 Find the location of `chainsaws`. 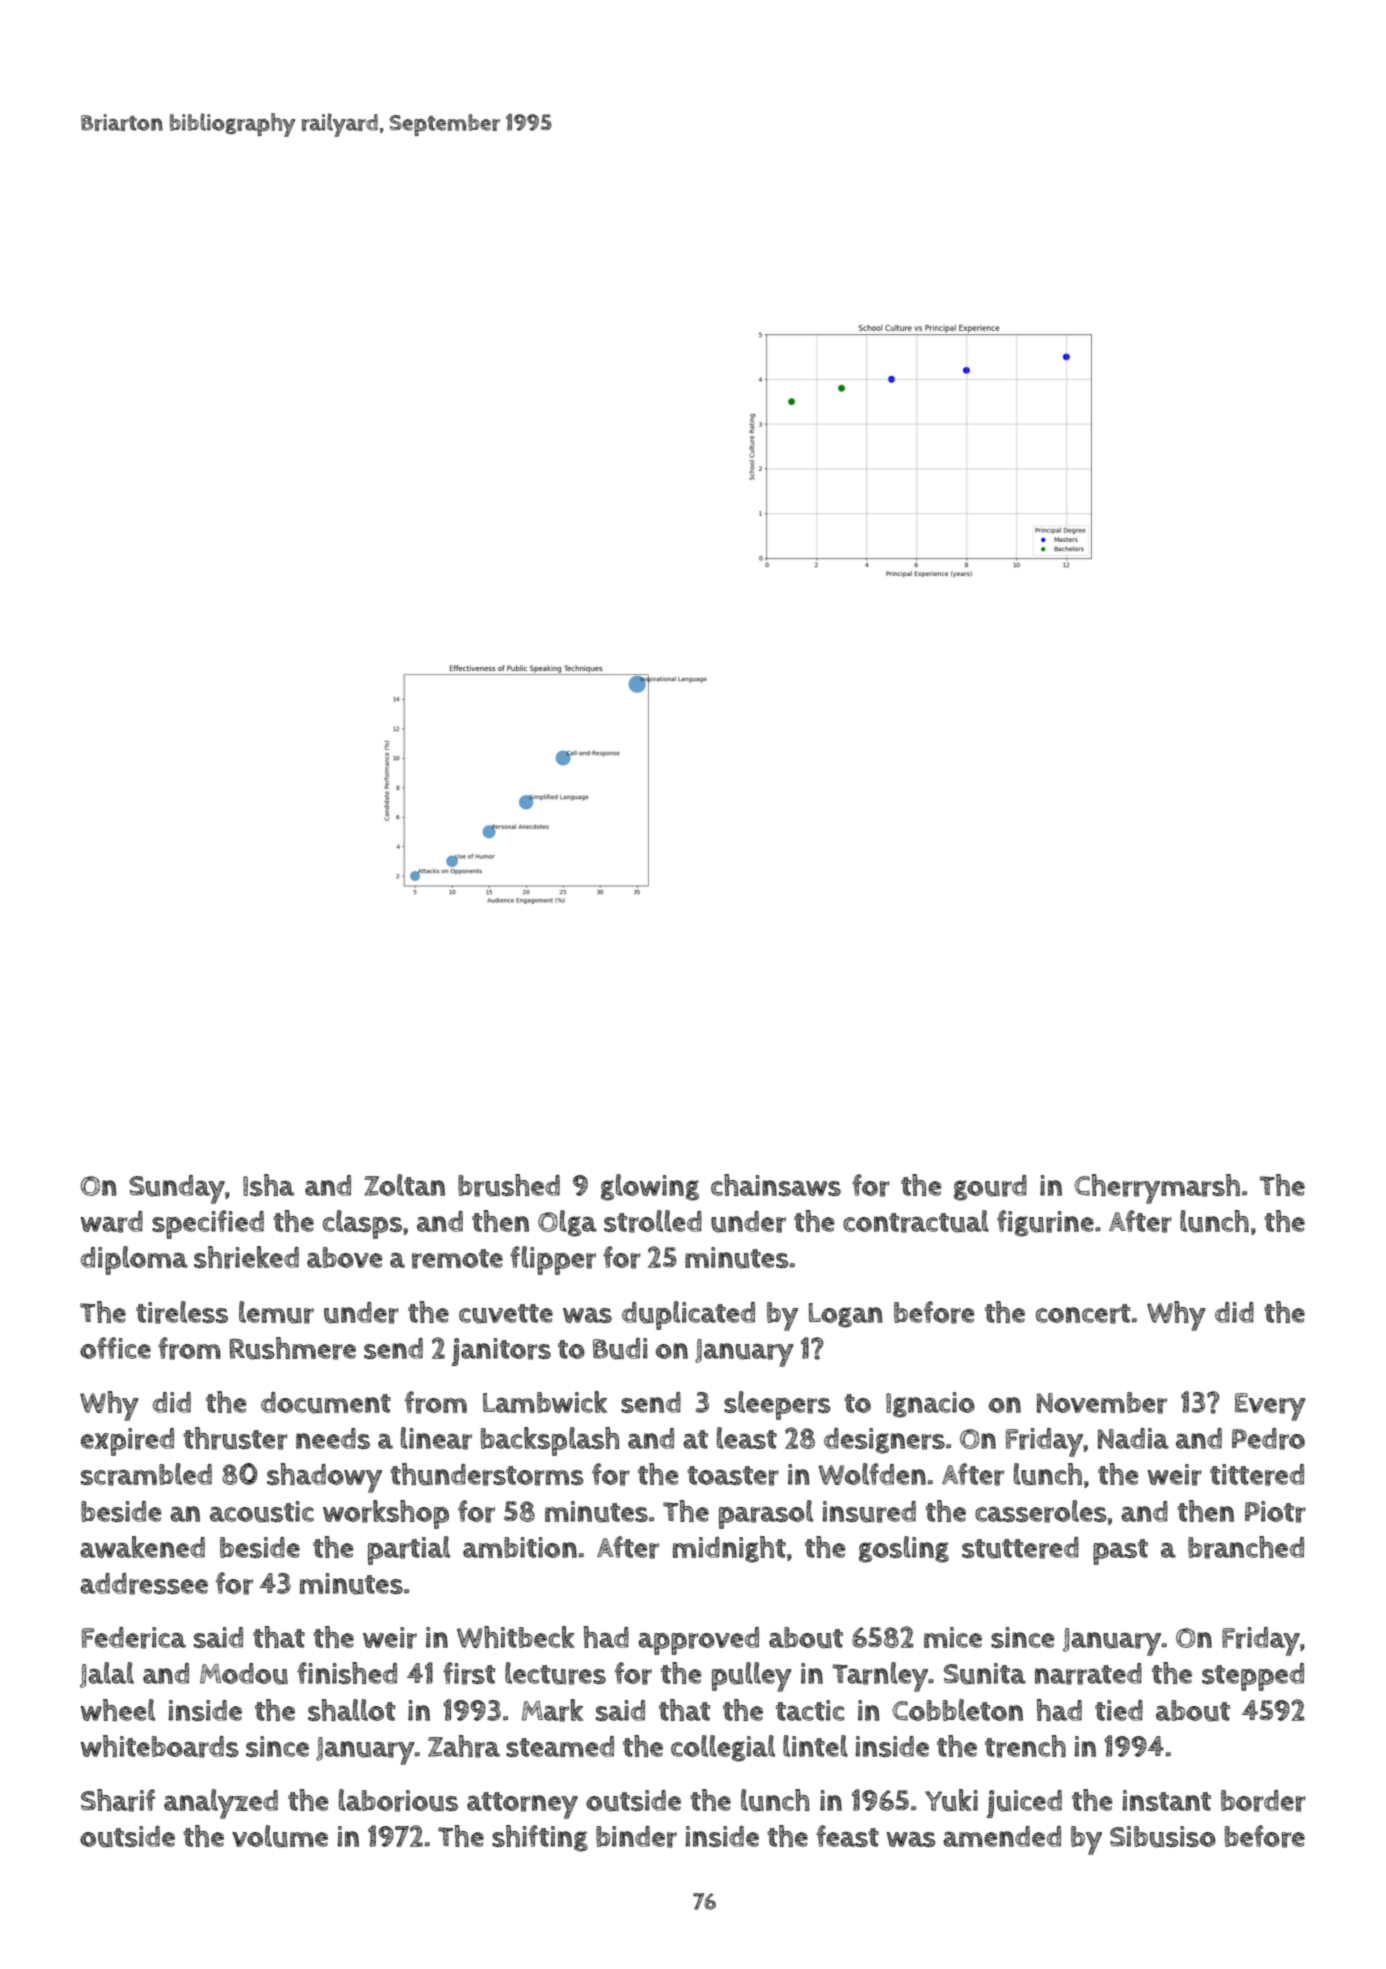

chainsaws is located at coordinates (776, 1185).
